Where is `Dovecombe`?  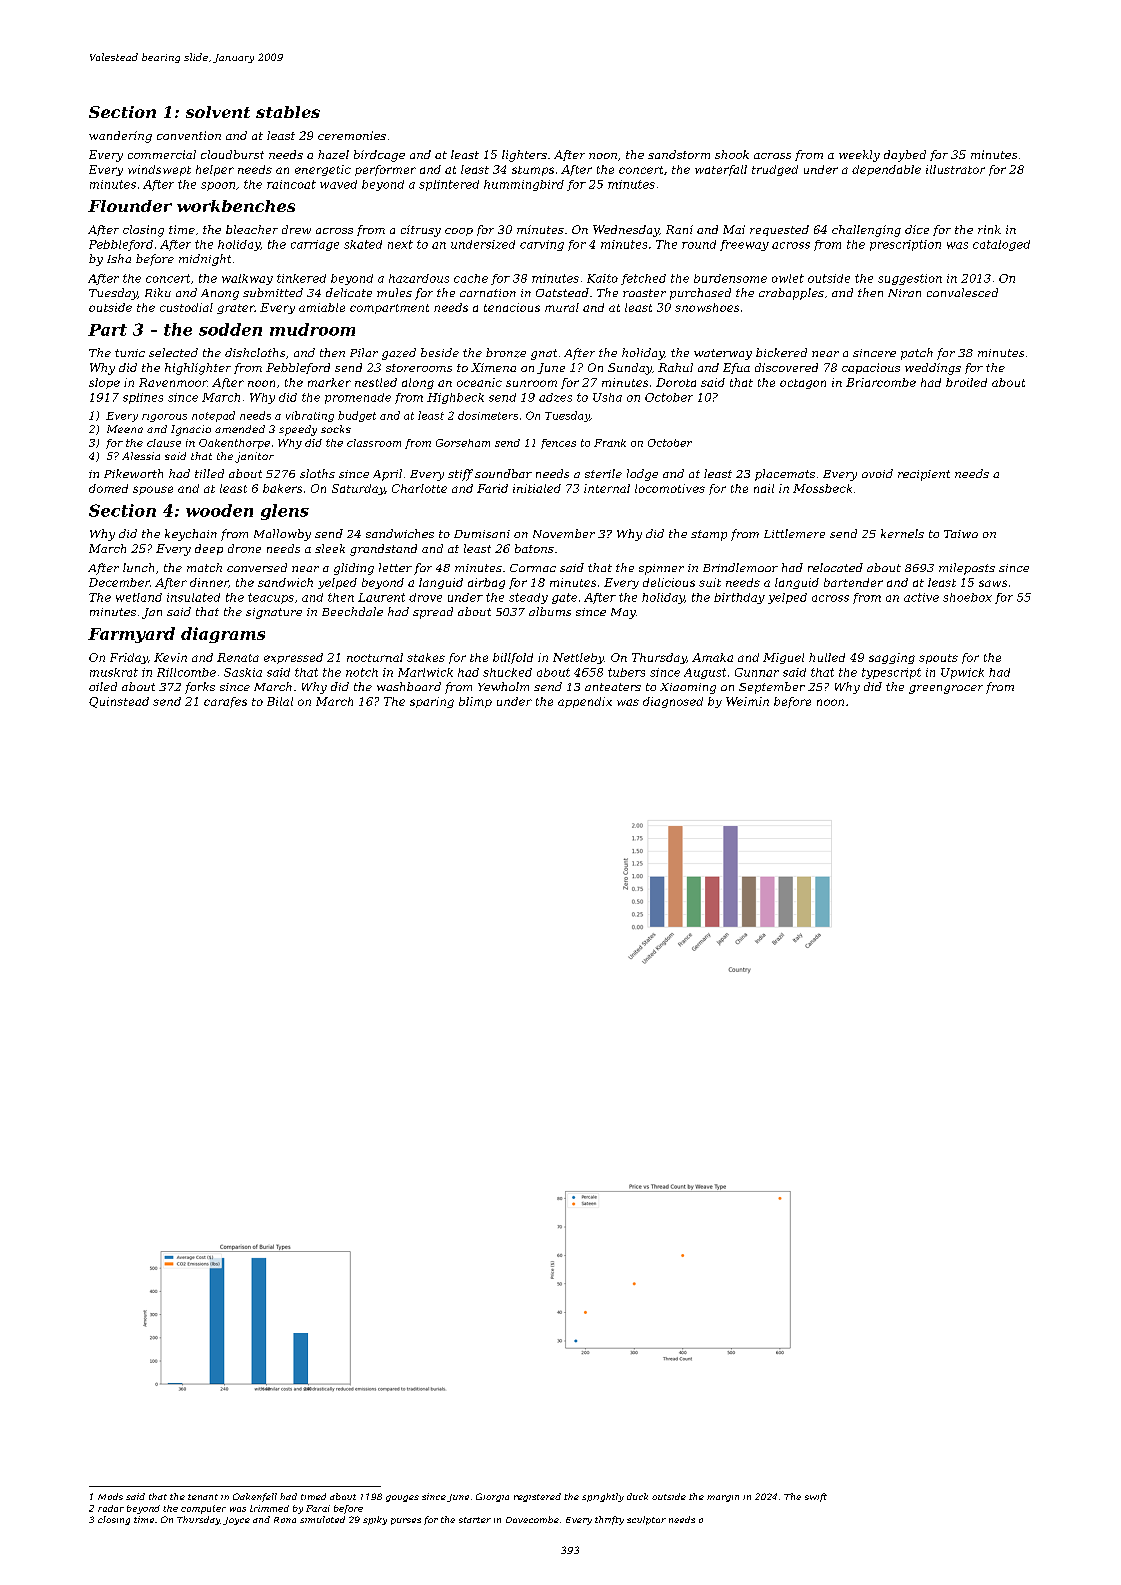
Dovecombe is located at coordinates (532, 1519).
